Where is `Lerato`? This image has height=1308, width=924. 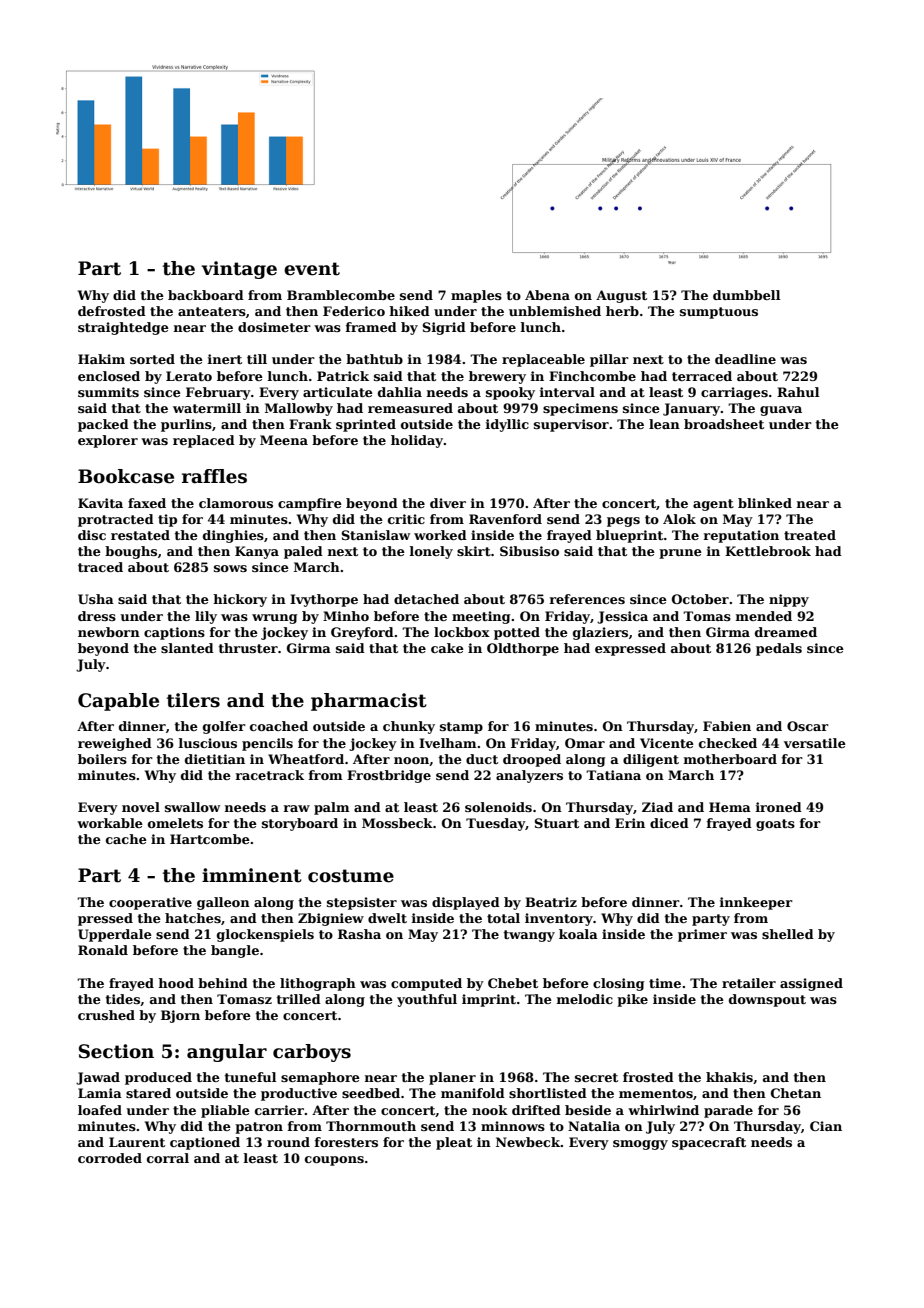
Lerato is located at coordinates (189, 376).
